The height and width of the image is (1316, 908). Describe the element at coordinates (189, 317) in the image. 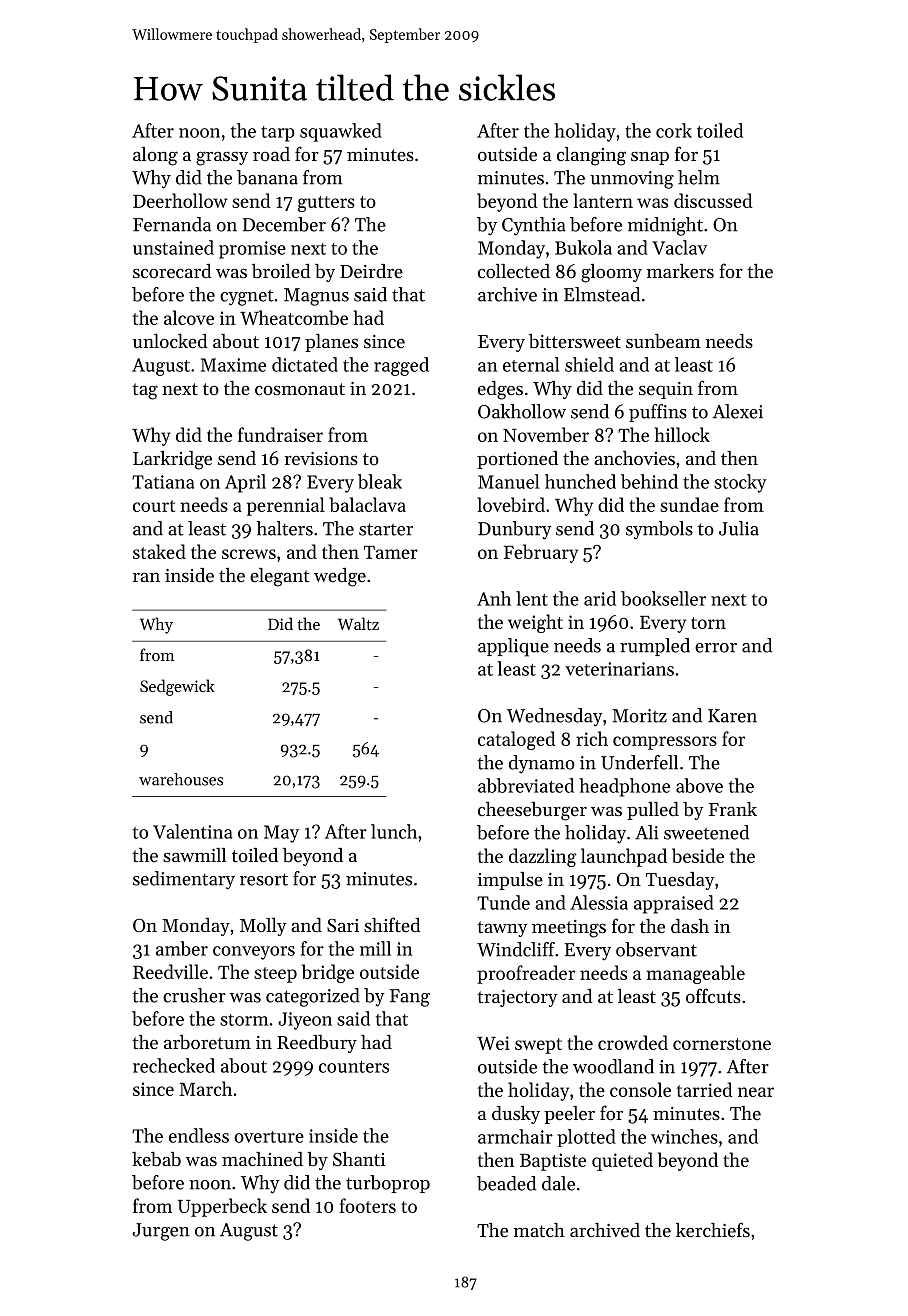

I see `alcove` at that location.
